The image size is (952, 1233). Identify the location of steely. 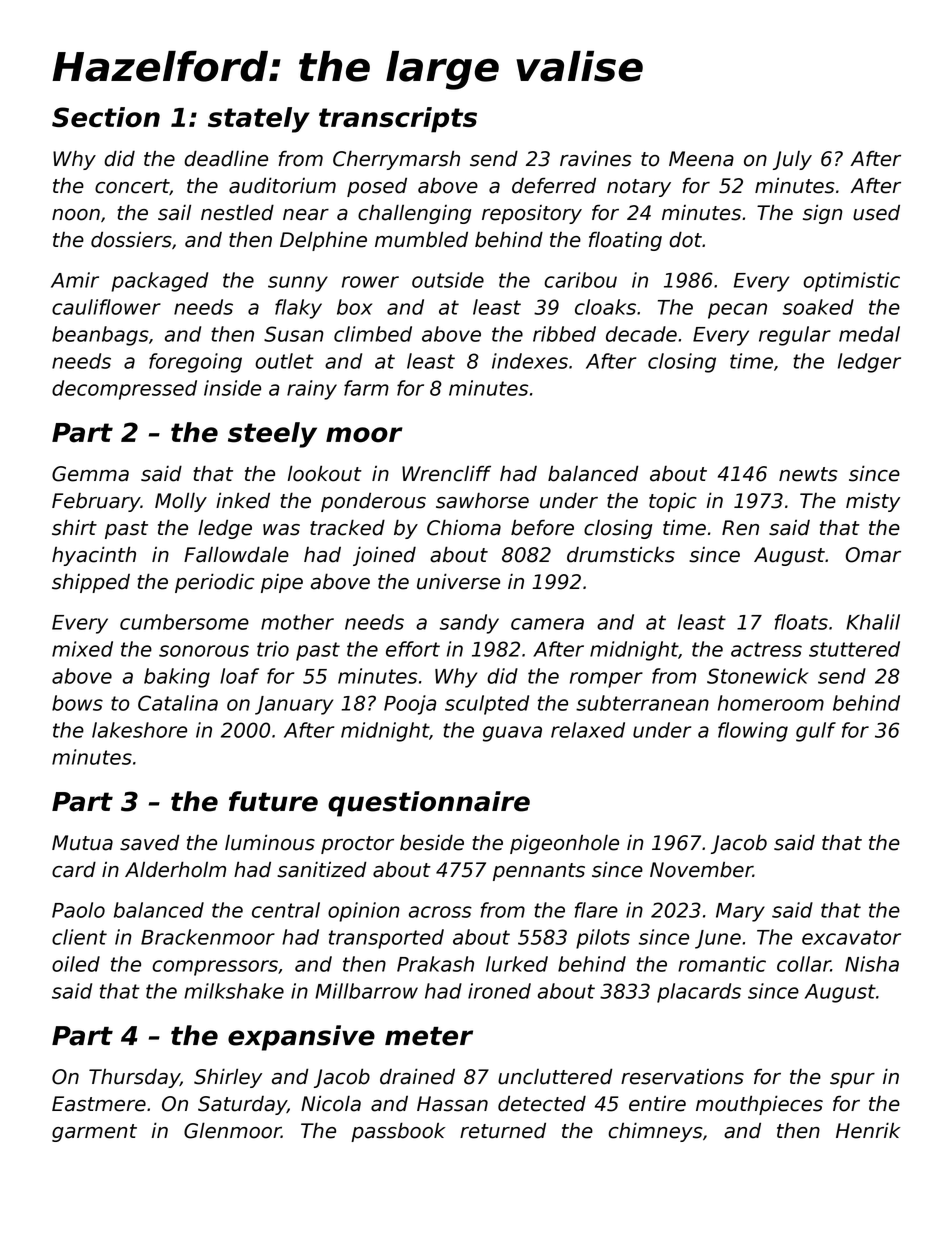
(272, 435).
